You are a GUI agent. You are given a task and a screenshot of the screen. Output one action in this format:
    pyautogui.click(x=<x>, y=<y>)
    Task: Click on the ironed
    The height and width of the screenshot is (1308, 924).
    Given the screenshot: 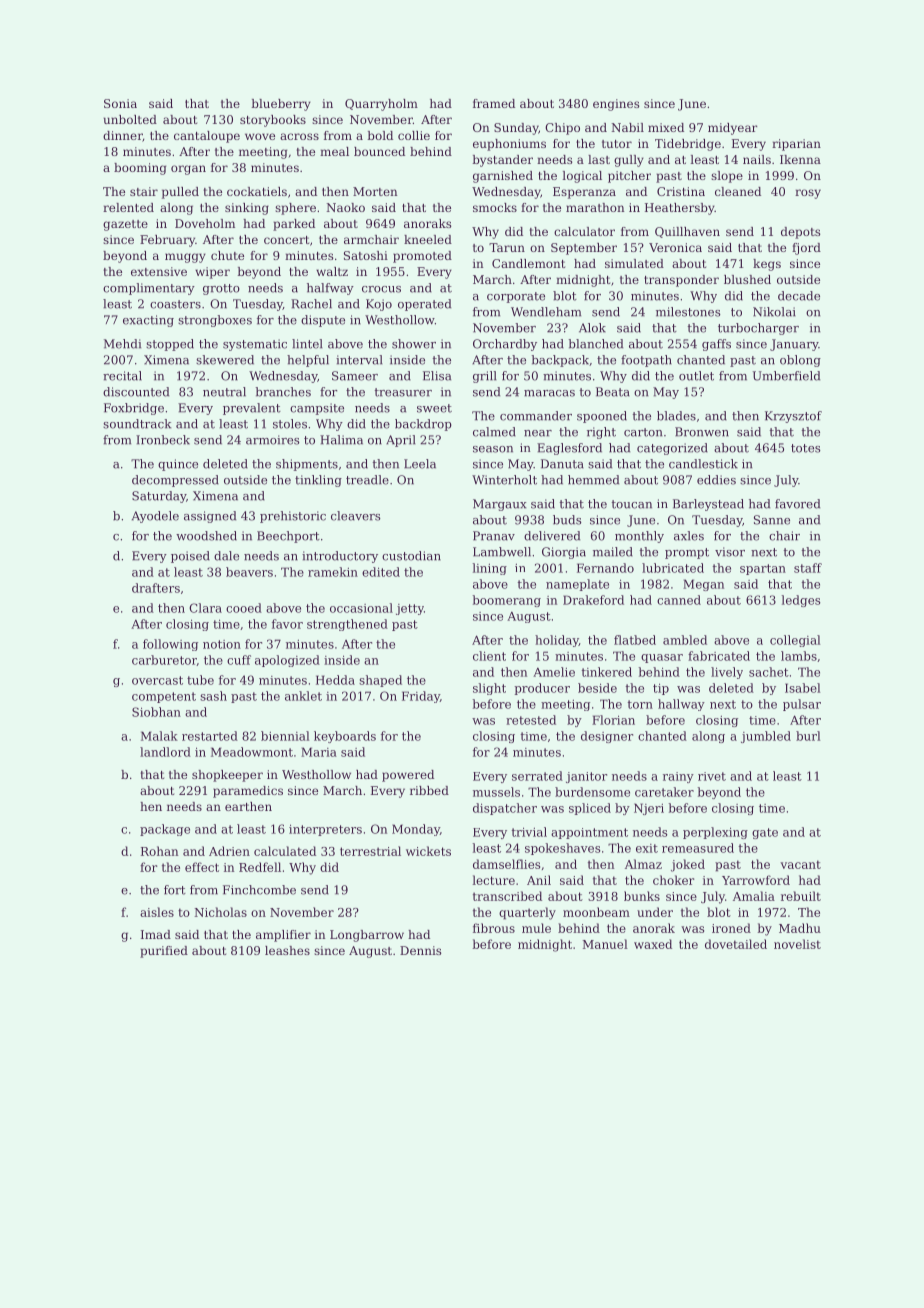 What is the action you would take?
    pyautogui.click(x=731, y=928)
